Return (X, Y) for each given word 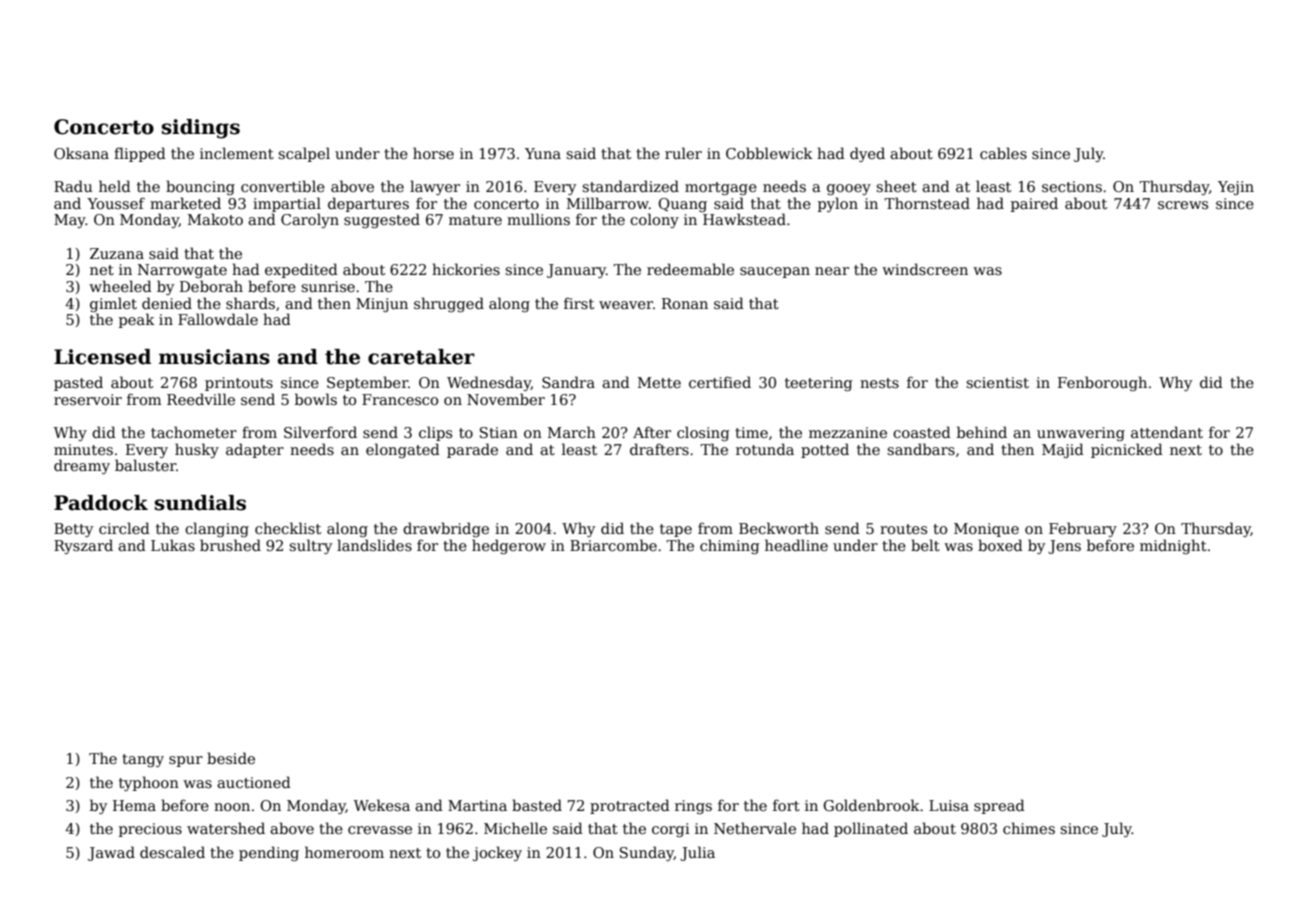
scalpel (304, 154)
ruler (683, 153)
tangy (143, 760)
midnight (1173, 546)
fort (786, 805)
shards (250, 303)
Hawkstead (744, 219)
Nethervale (755, 828)
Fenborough (1102, 383)
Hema (134, 805)
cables (1003, 153)
